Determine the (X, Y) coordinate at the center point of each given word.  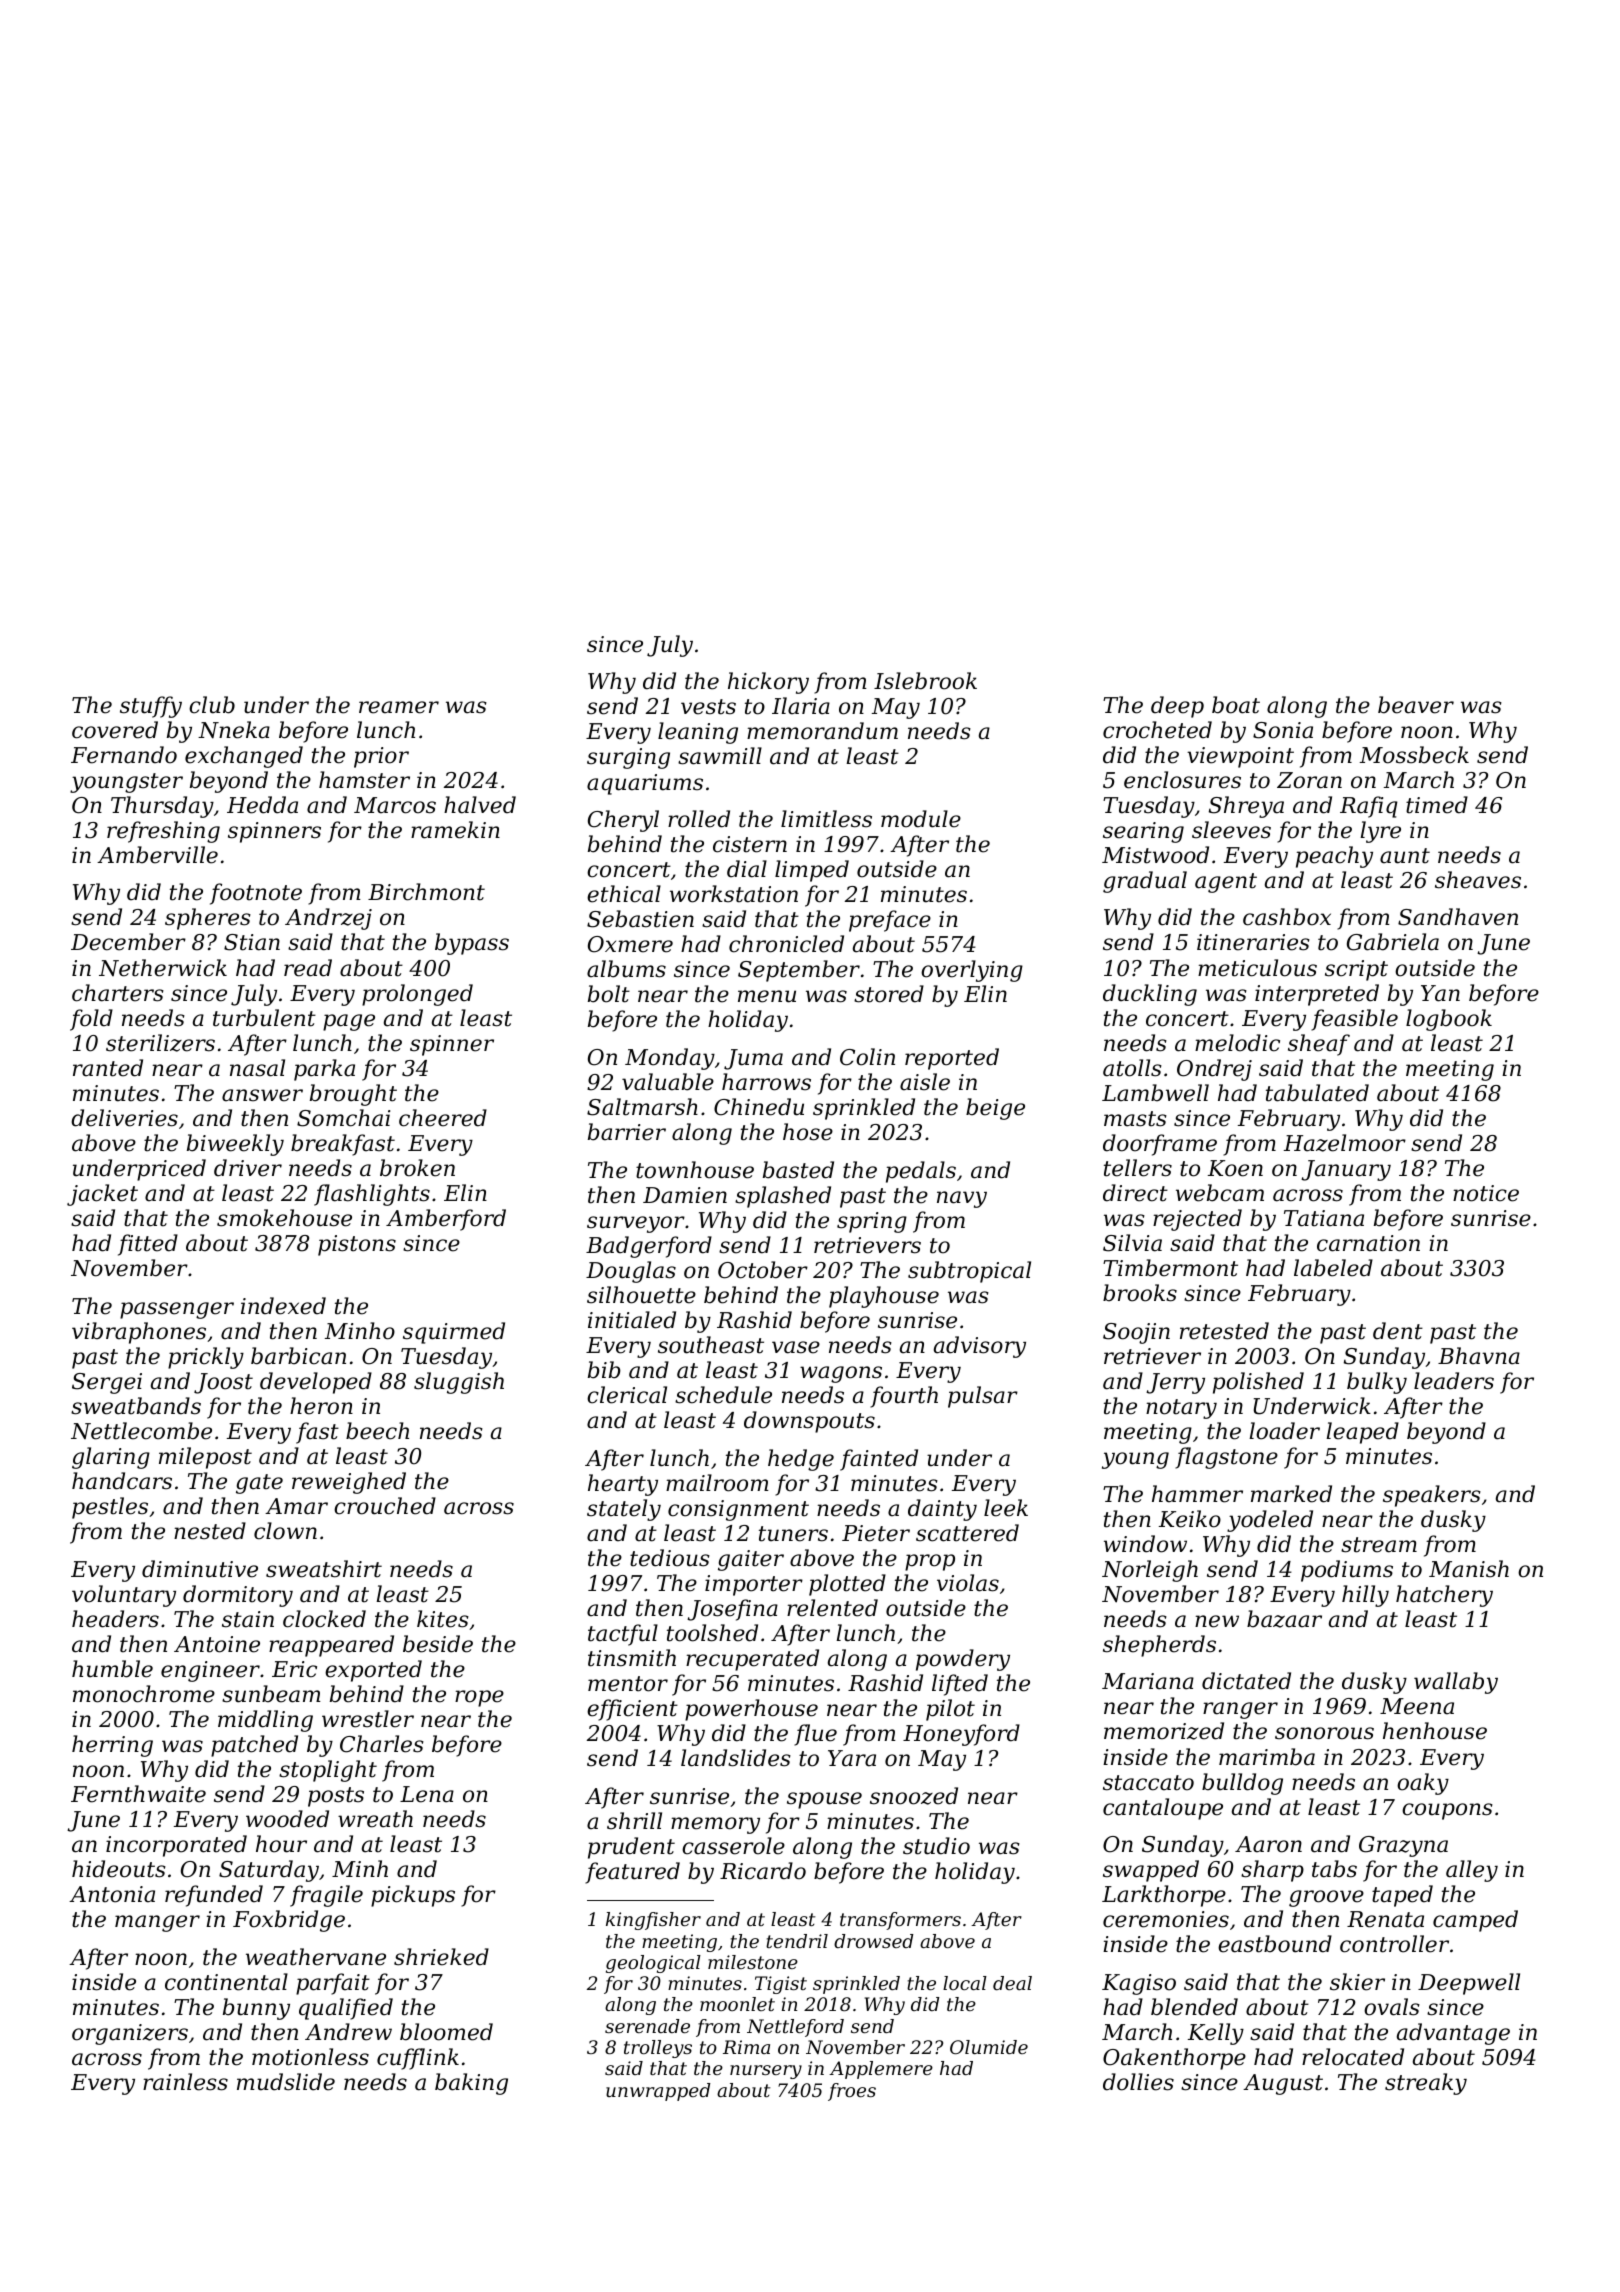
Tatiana (1324, 1218)
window (1145, 1544)
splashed (783, 1197)
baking (471, 2084)
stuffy (151, 707)
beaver (1416, 705)
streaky (1426, 2084)
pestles (110, 1508)
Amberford (446, 1220)
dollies (1138, 2082)
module (921, 819)
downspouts (809, 1422)
